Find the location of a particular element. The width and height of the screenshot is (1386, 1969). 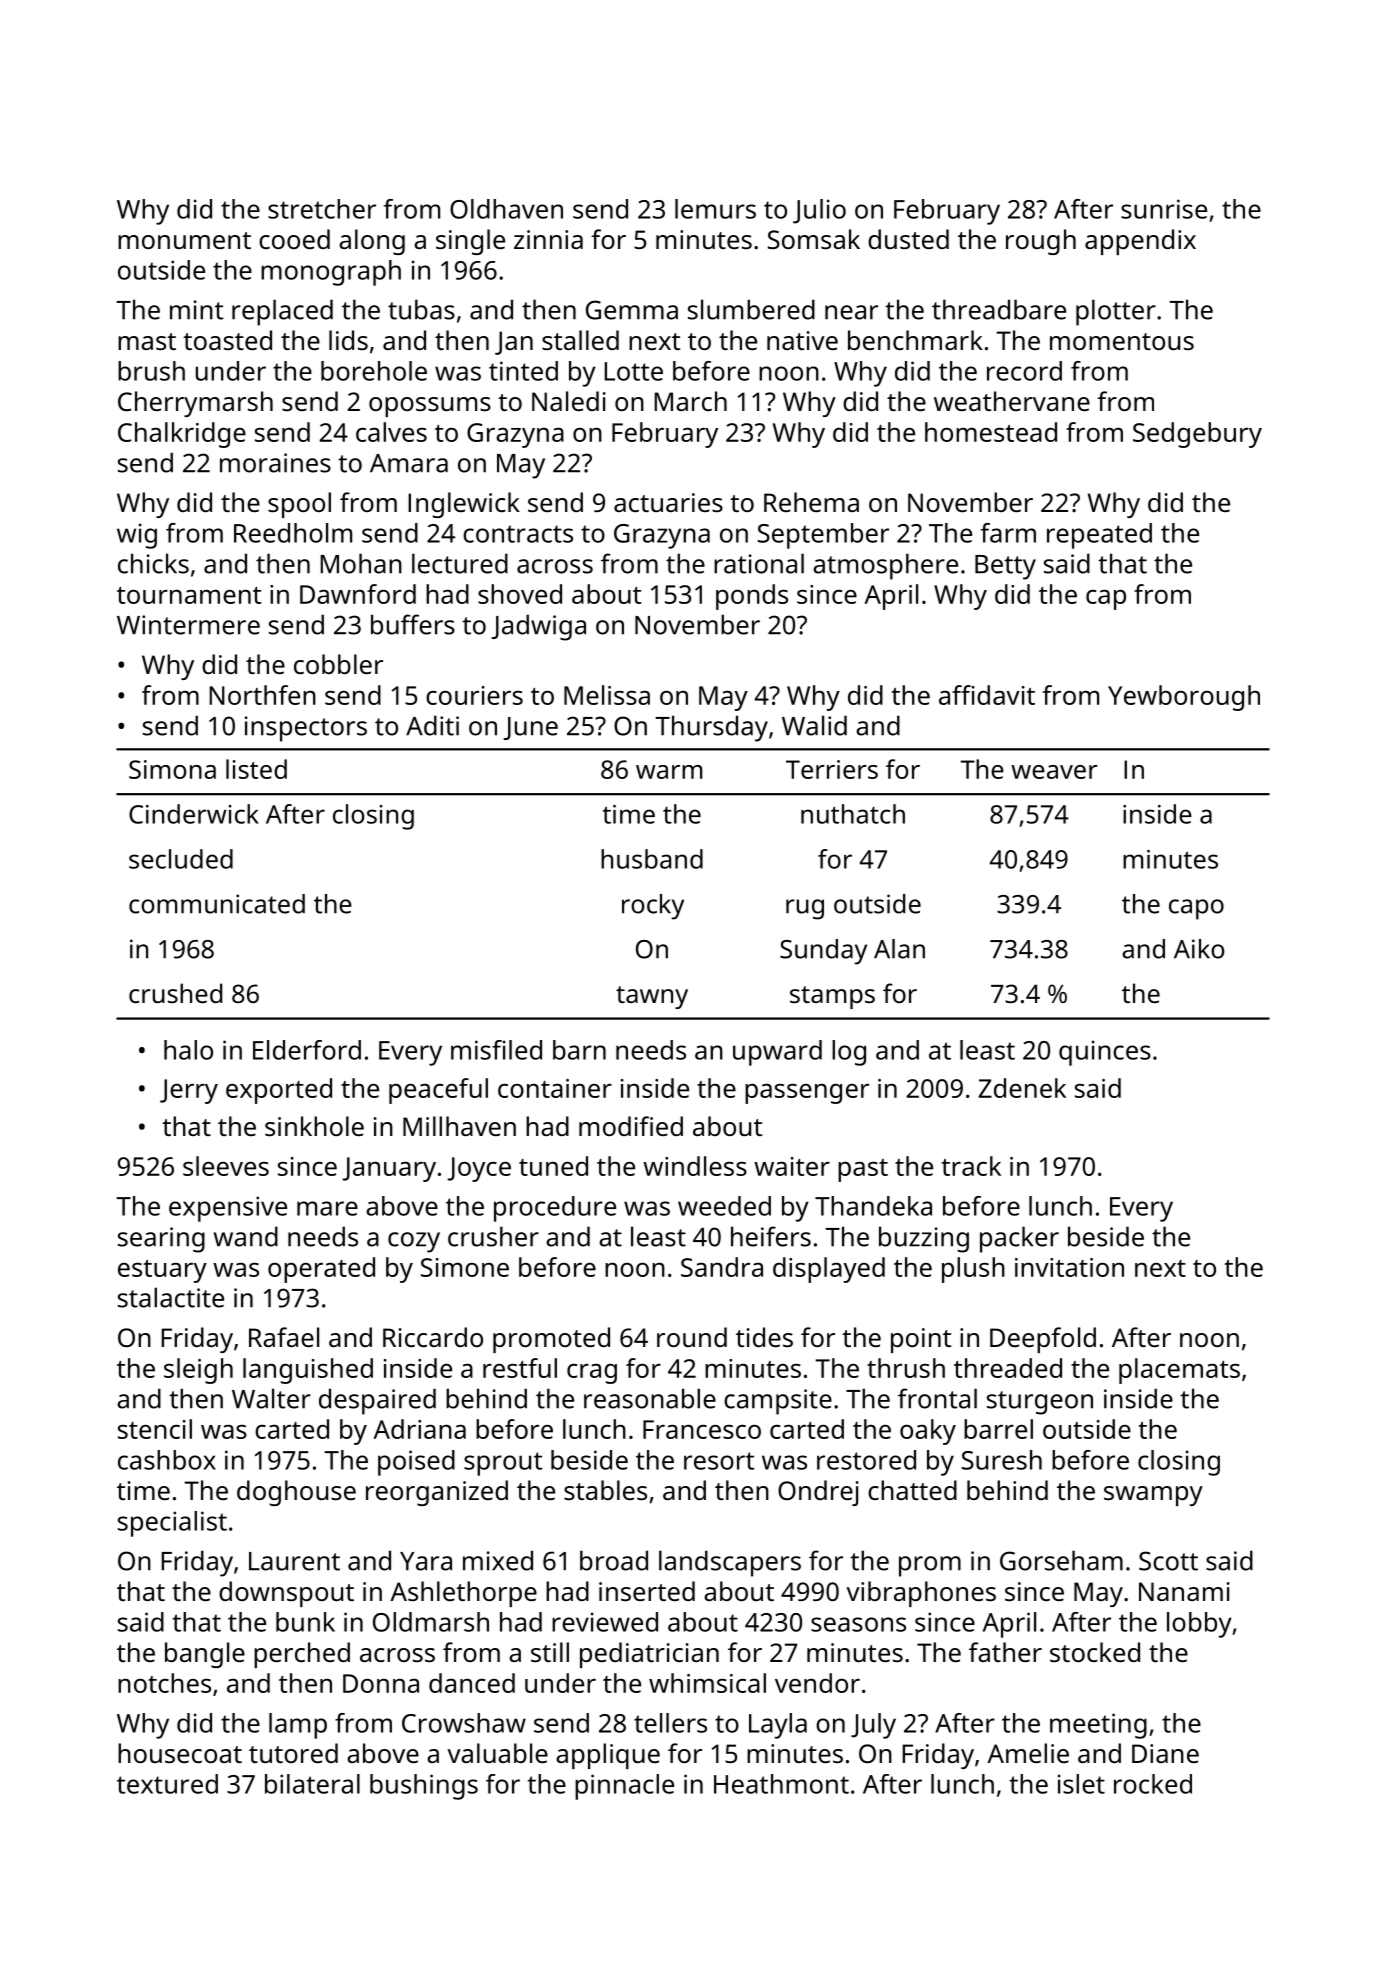

chicks is located at coordinates (153, 563).
